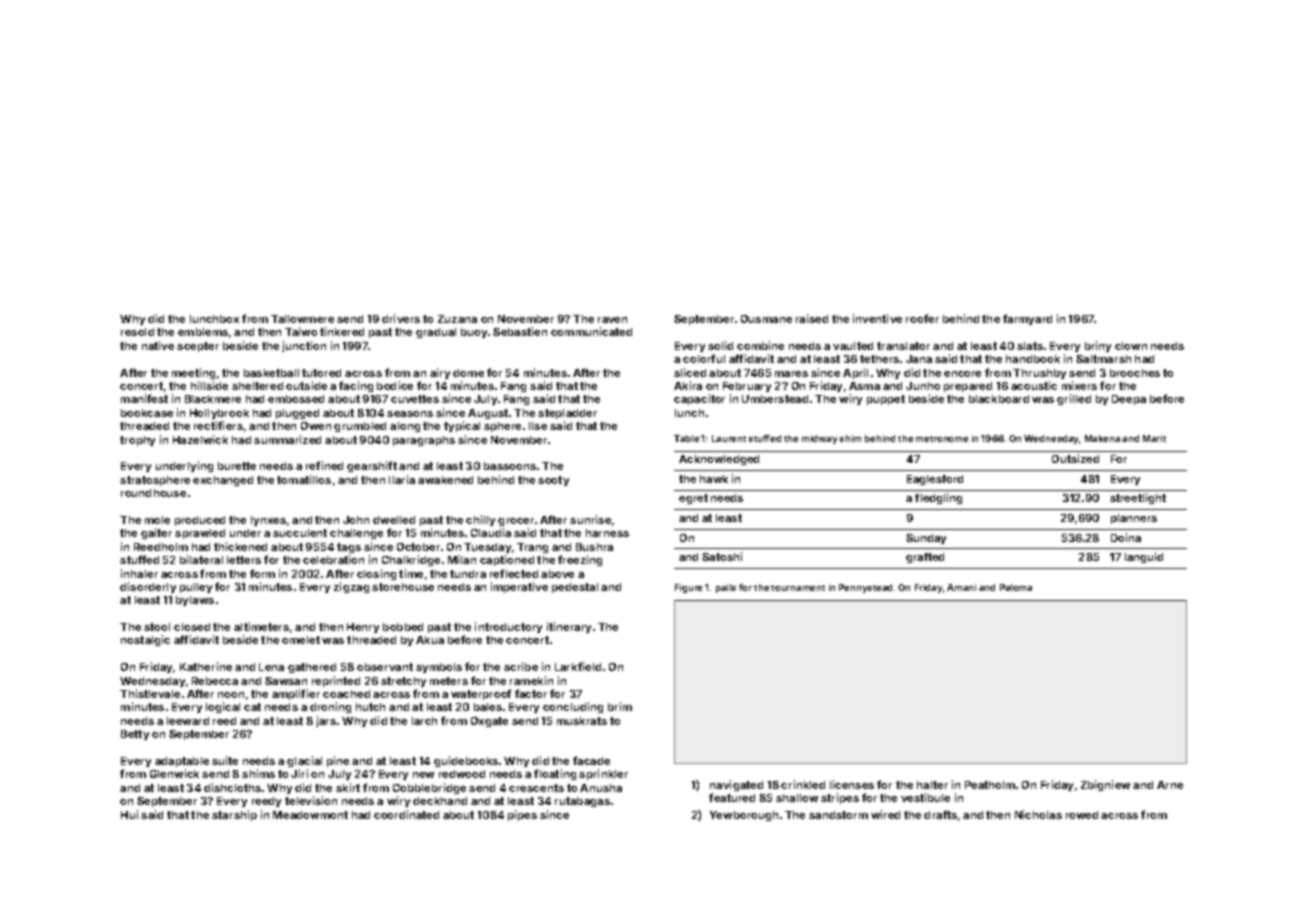  Describe the element at coordinates (1126, 537) in the screenshot. I see `Doina` at that location.
